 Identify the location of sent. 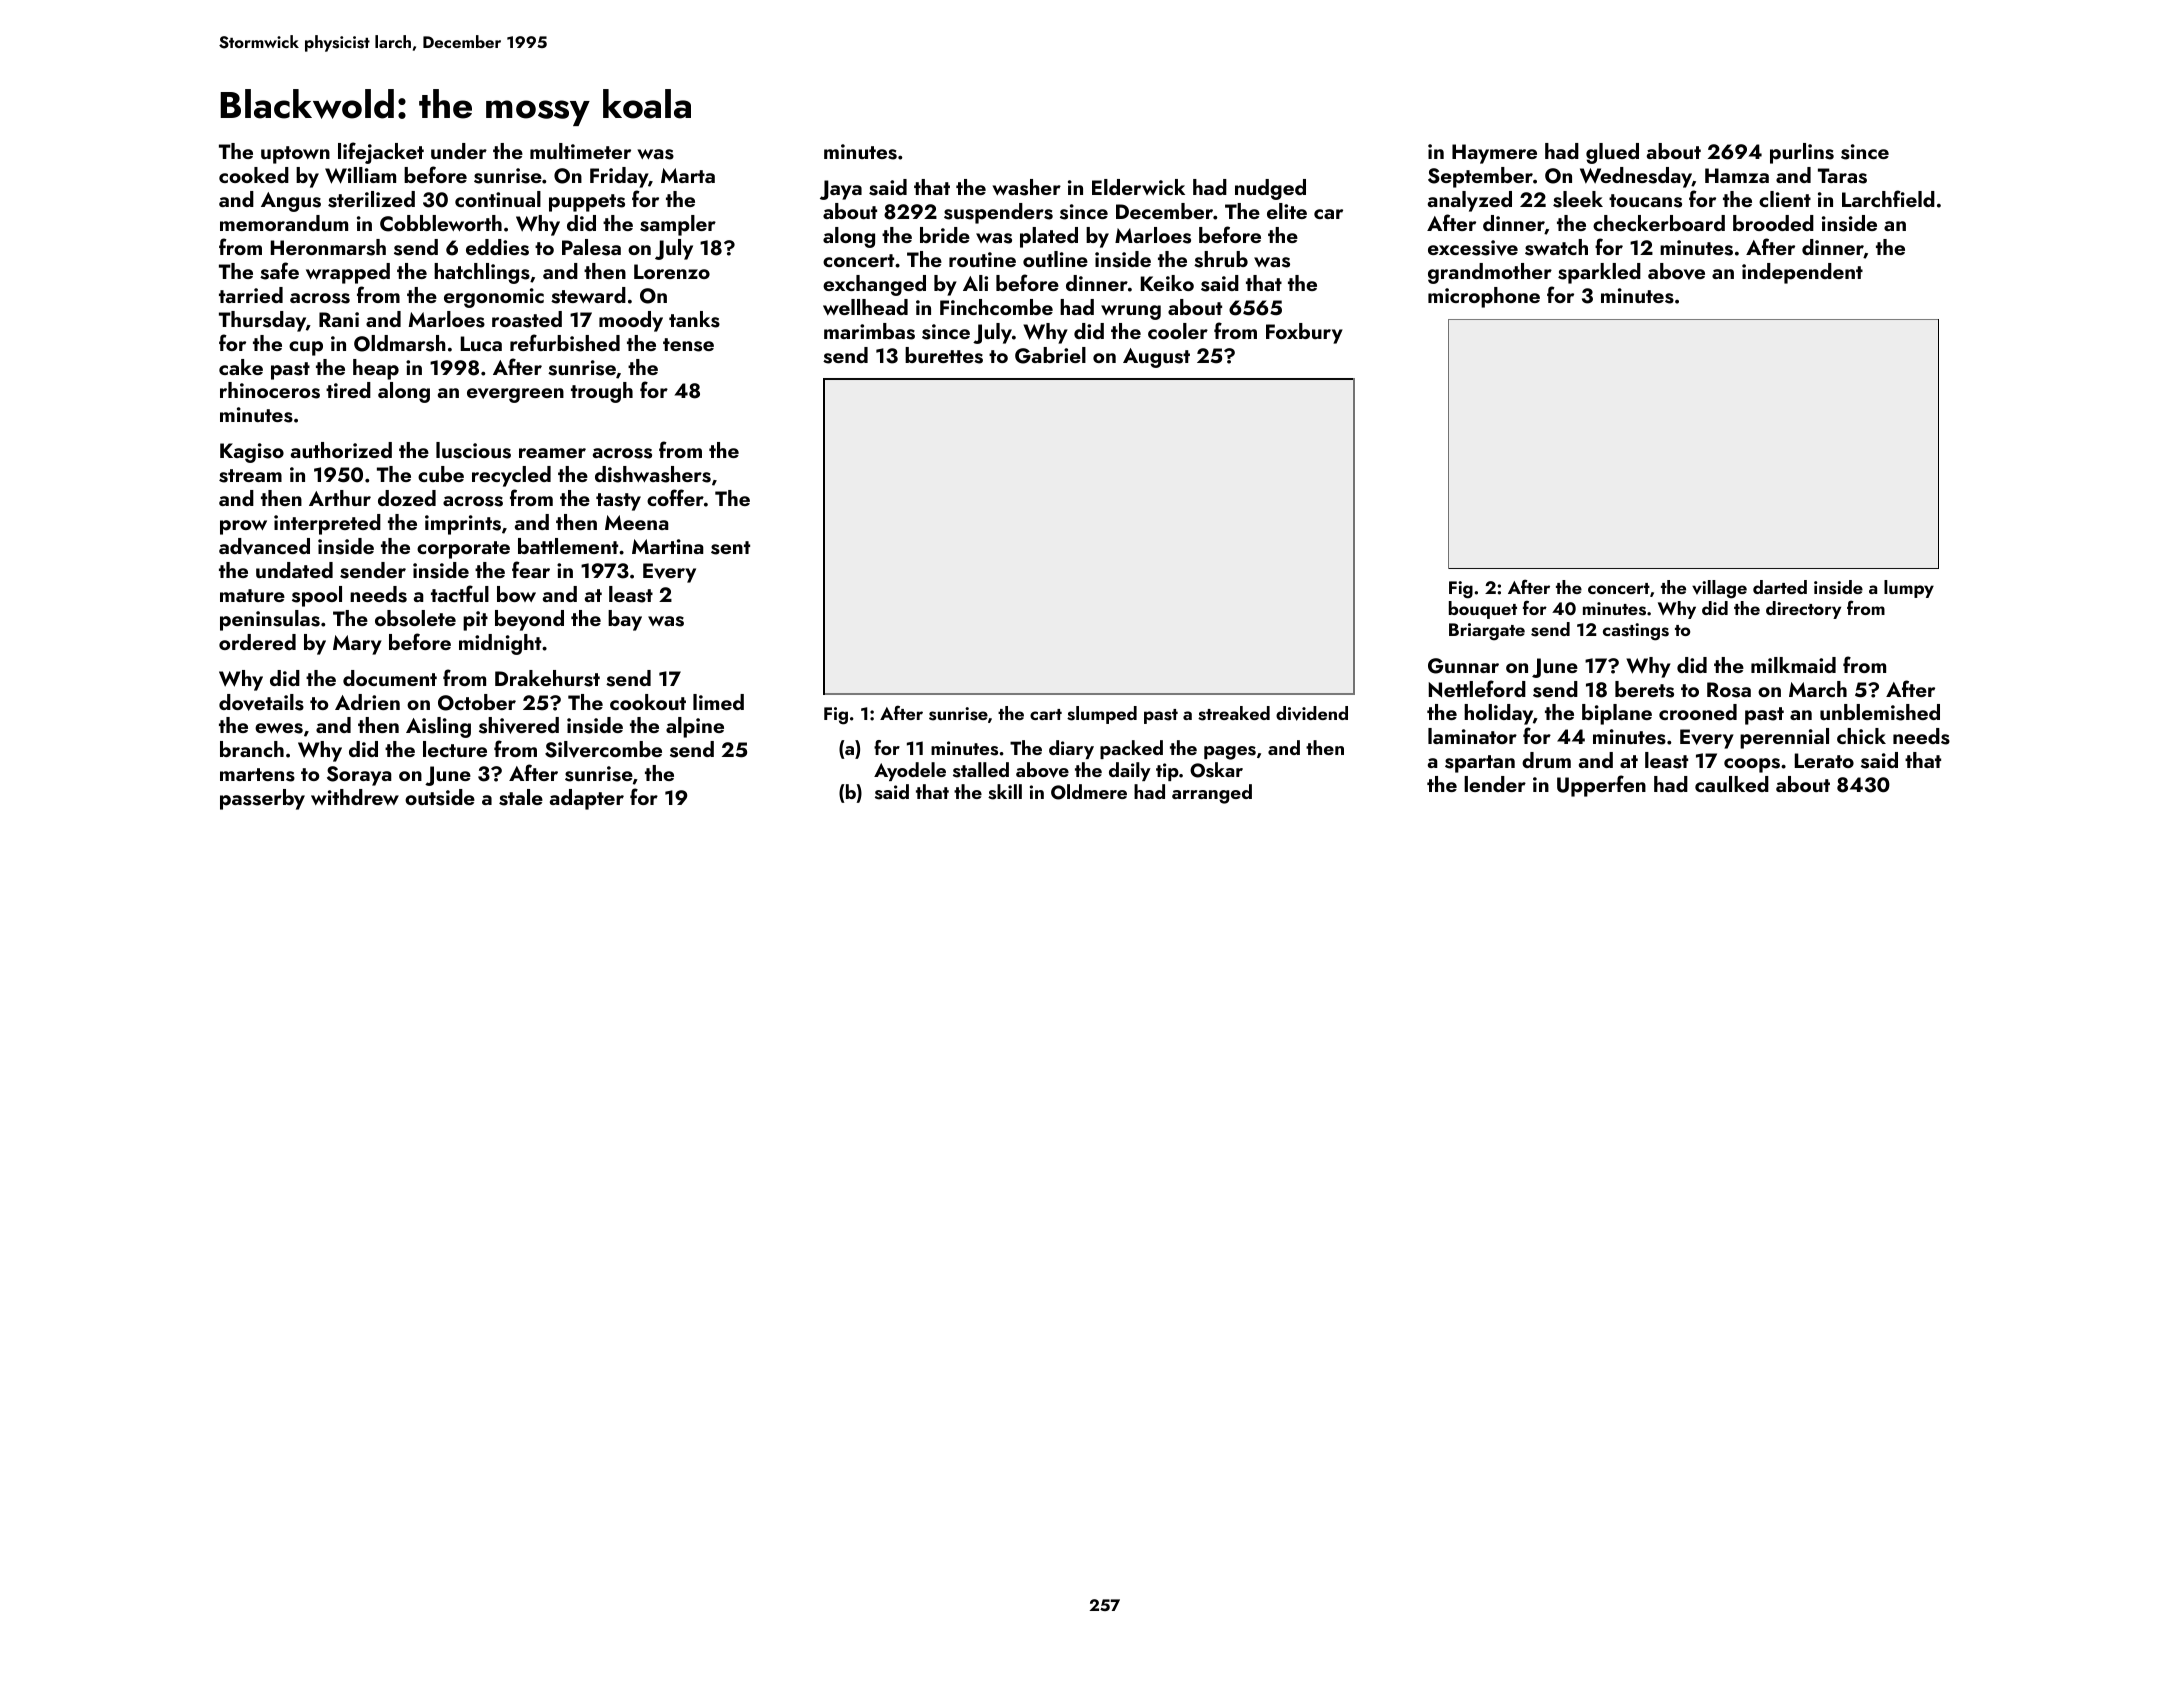
(730, 548).
